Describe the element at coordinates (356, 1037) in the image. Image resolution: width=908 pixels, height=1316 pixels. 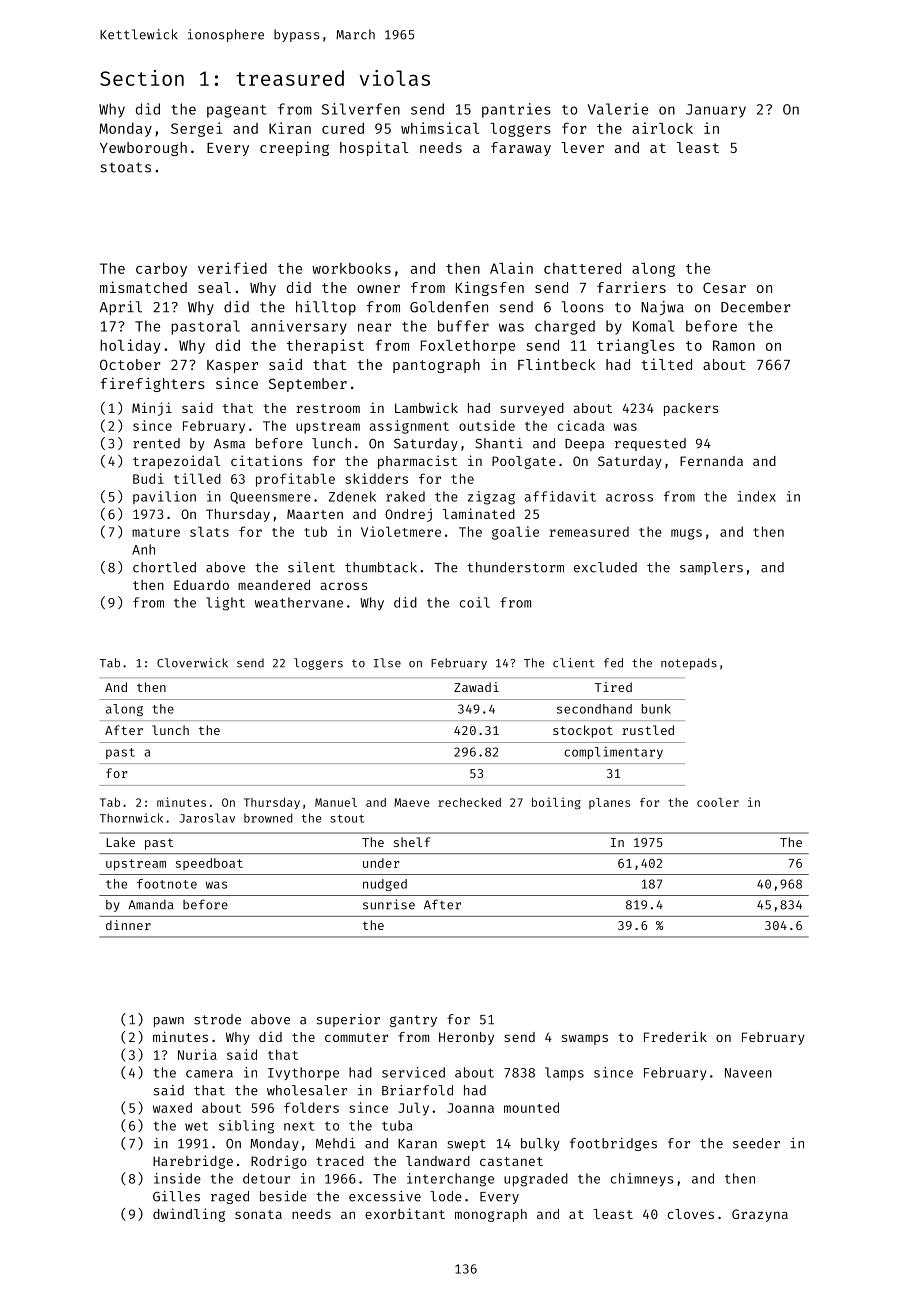
I see `commuter` at that location.
